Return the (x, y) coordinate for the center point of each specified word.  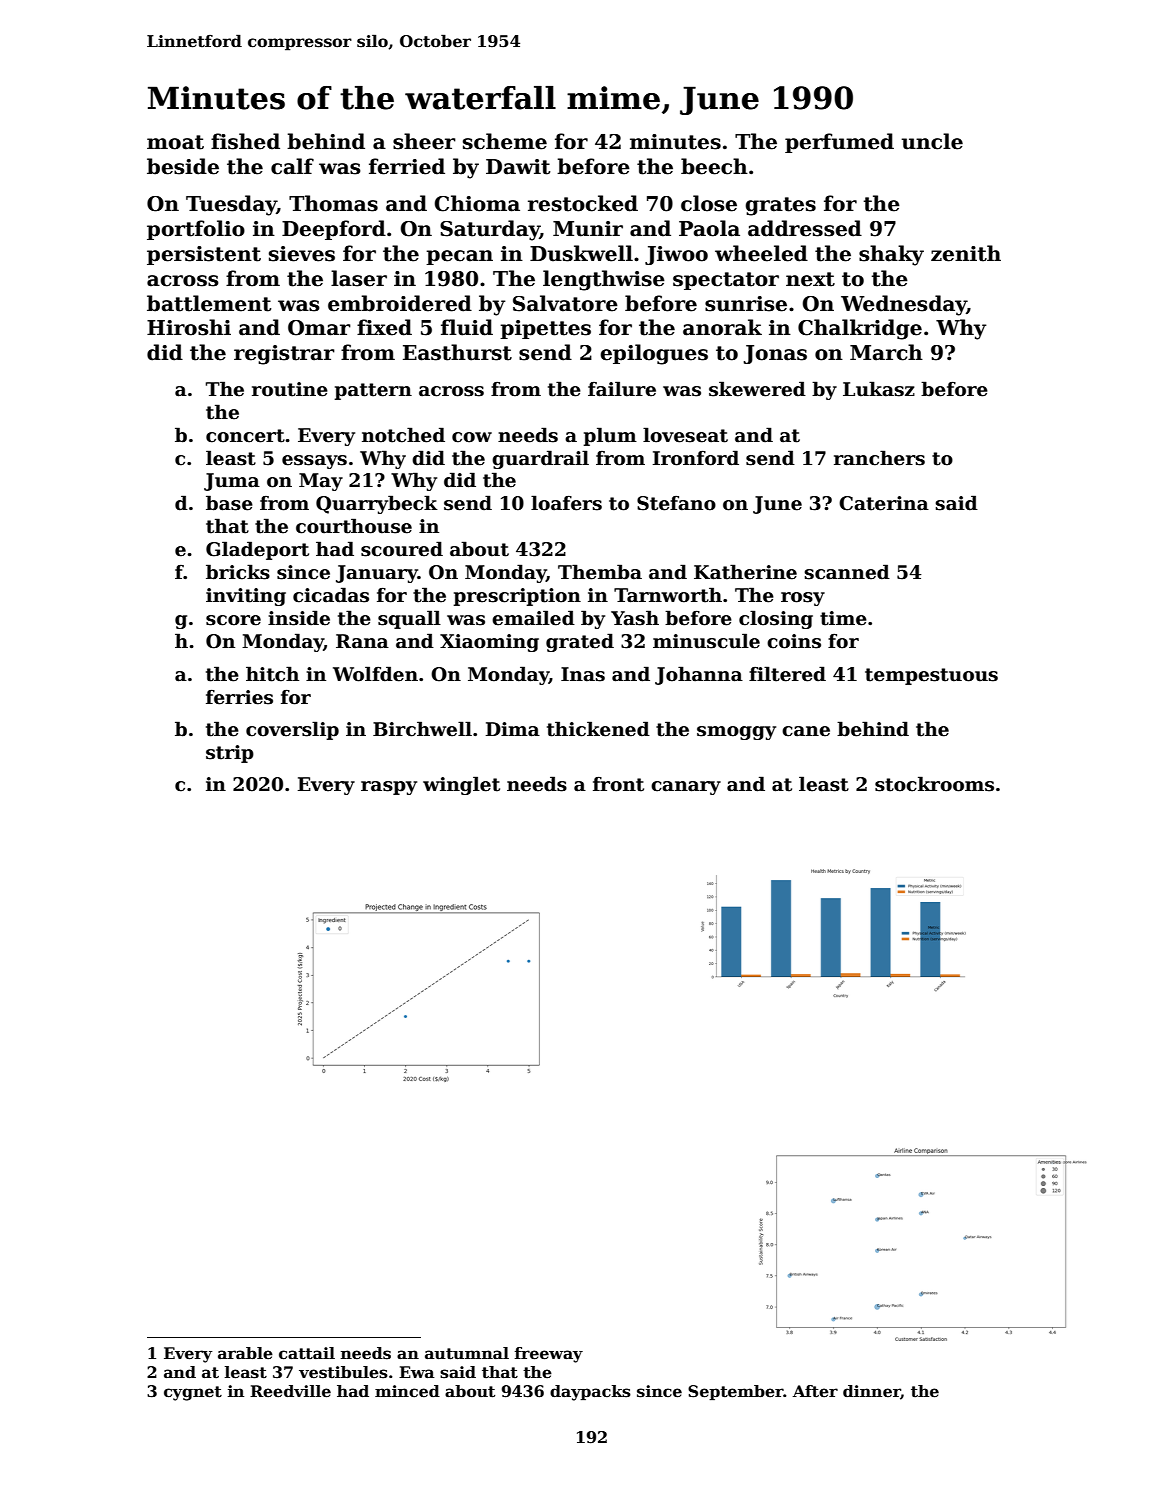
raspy (389, 788)
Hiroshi (189, 327)
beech (714, 166)
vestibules (343, 1372)
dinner (872, 1392)
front (618, 784)
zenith (966, 253)
